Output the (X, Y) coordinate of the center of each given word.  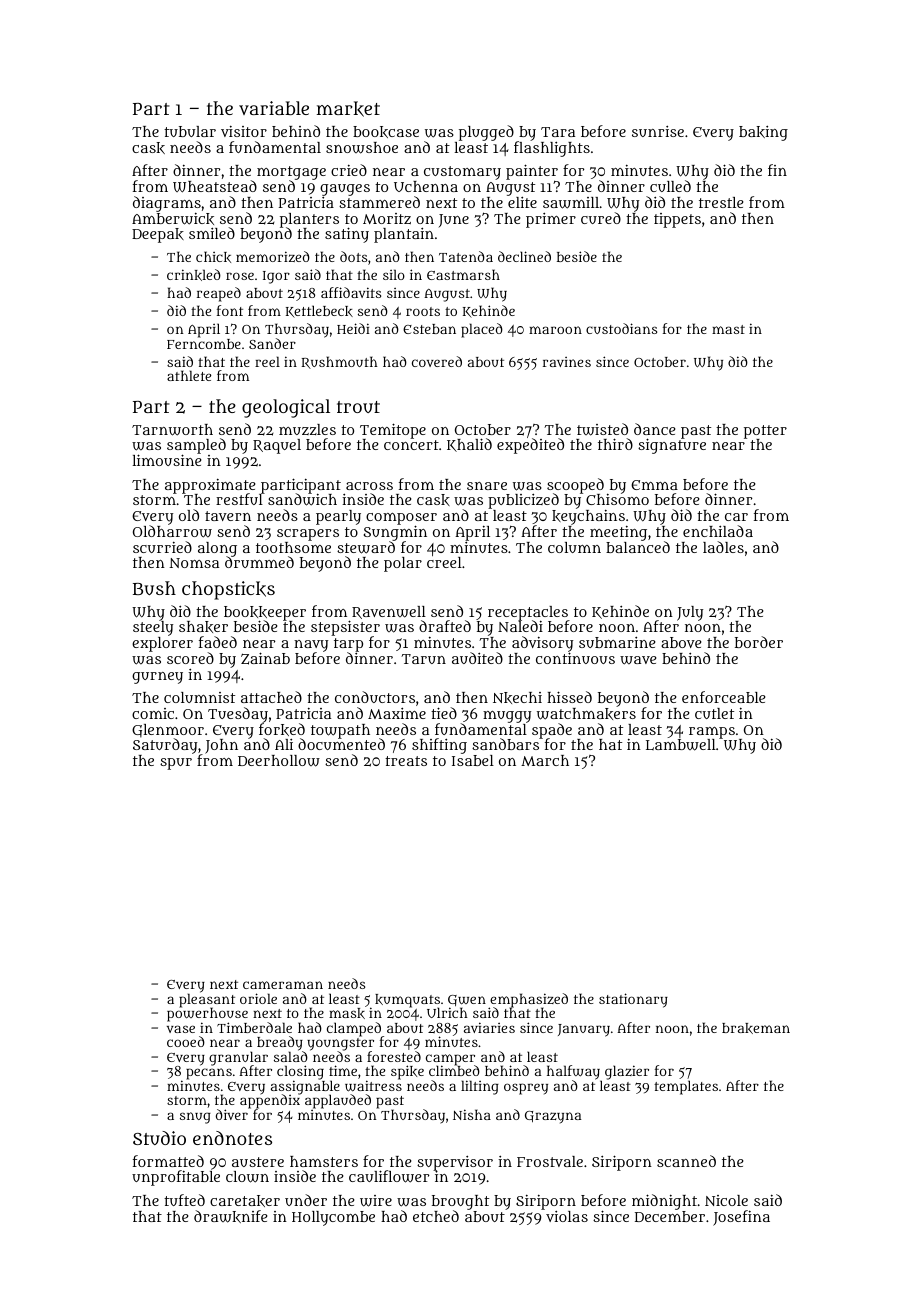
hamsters (324, 1161)
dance (654, 429)
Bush (154, 588)
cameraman (283, 985)
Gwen (467, 1000)
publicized (523, 501)
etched (436, 1216)
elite (522, 202)
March (545, 760)
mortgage (291, 173)
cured (601, 218)
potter (765, 432)
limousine (167, 460)
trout (358, 407)
